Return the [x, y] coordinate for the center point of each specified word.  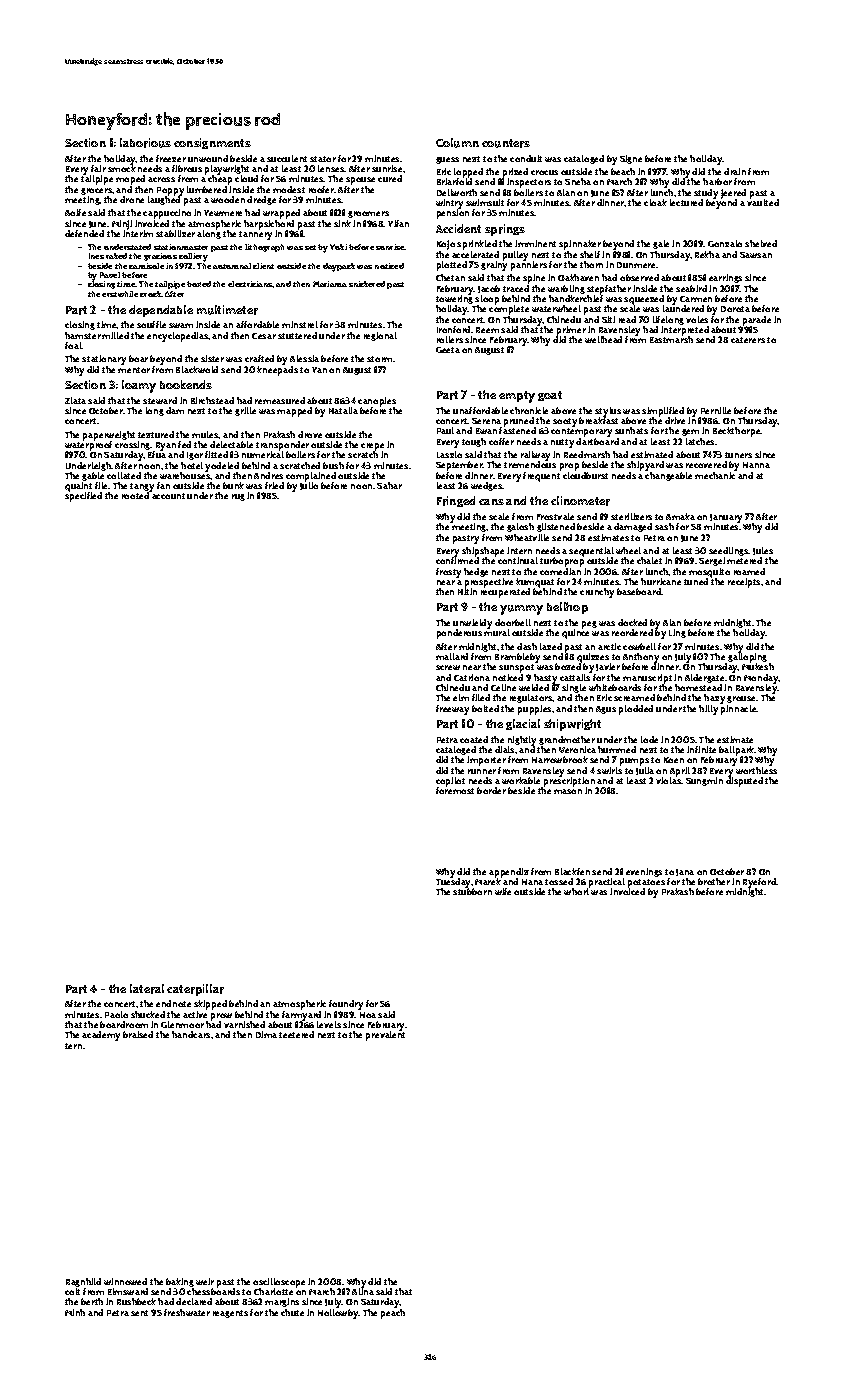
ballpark [737, 751]
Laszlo [449, 454]
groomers [368, 214]
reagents [230, 1314]
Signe [631, 159]
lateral [147, 989]
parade [757, 321]
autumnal [232, 266]
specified [83, 497]
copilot [450, 782]
